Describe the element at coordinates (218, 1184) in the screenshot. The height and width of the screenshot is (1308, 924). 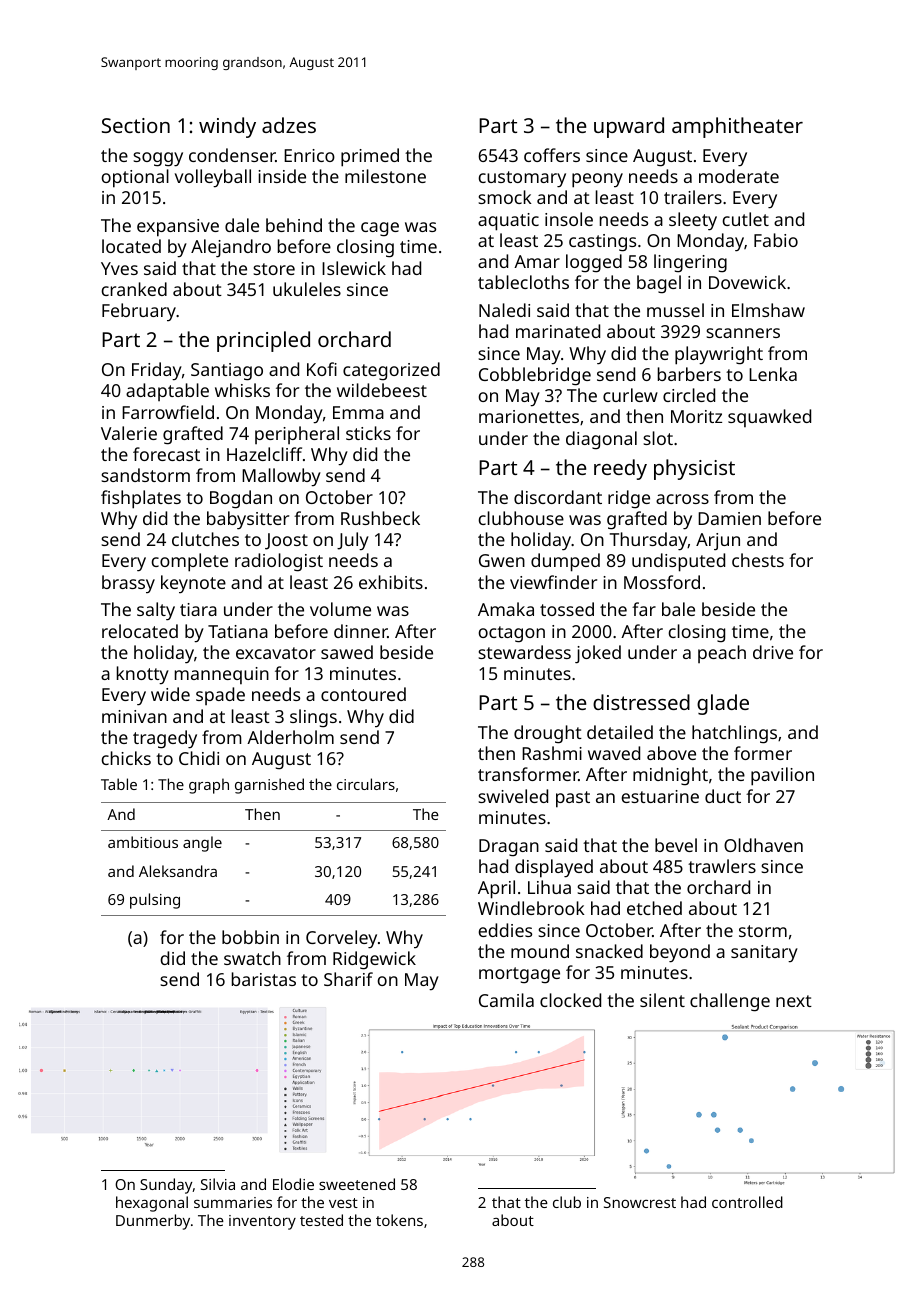
I see `Silvia` at that location.
